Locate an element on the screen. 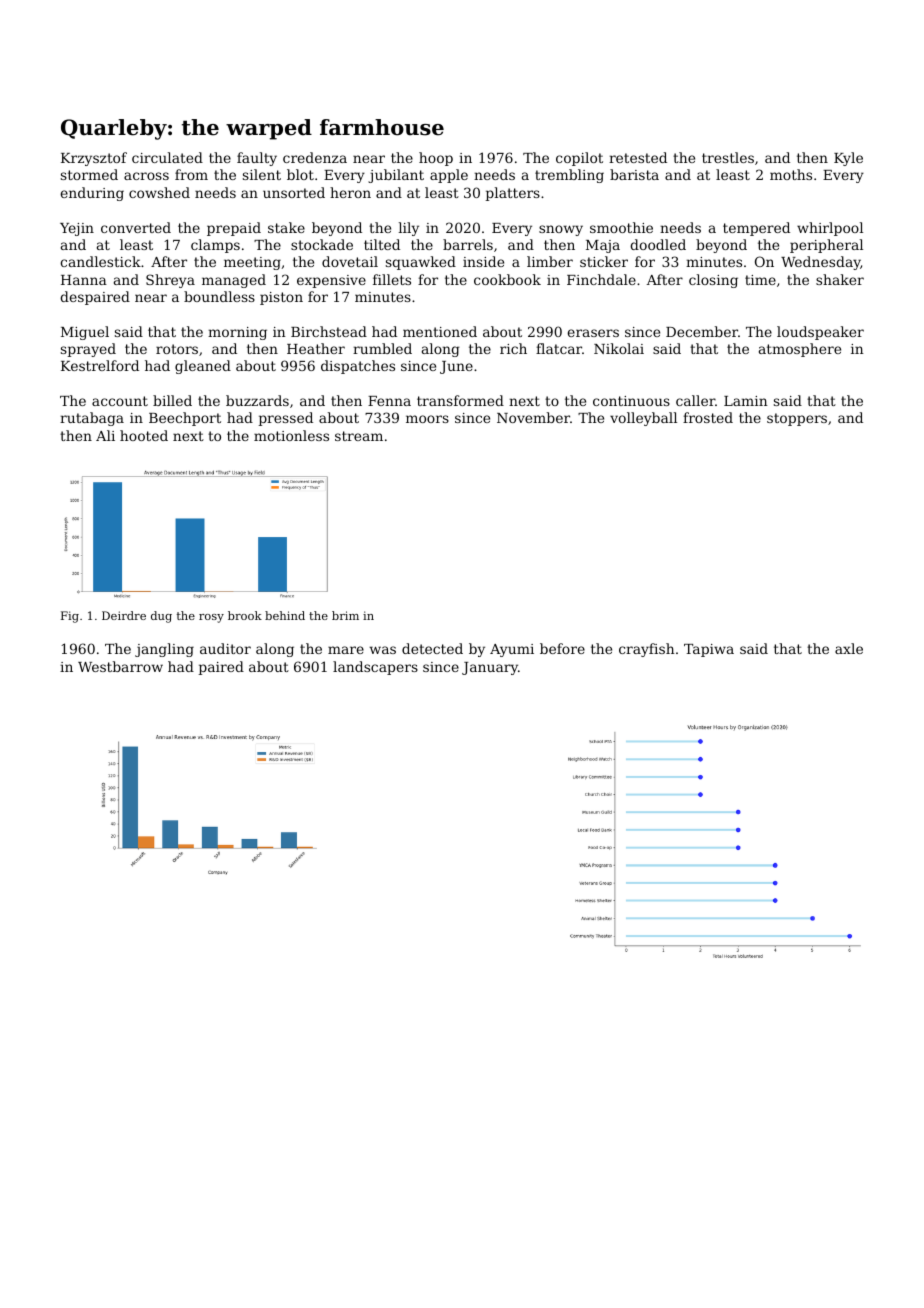  Kyle is located at coordinates (848, 159).
